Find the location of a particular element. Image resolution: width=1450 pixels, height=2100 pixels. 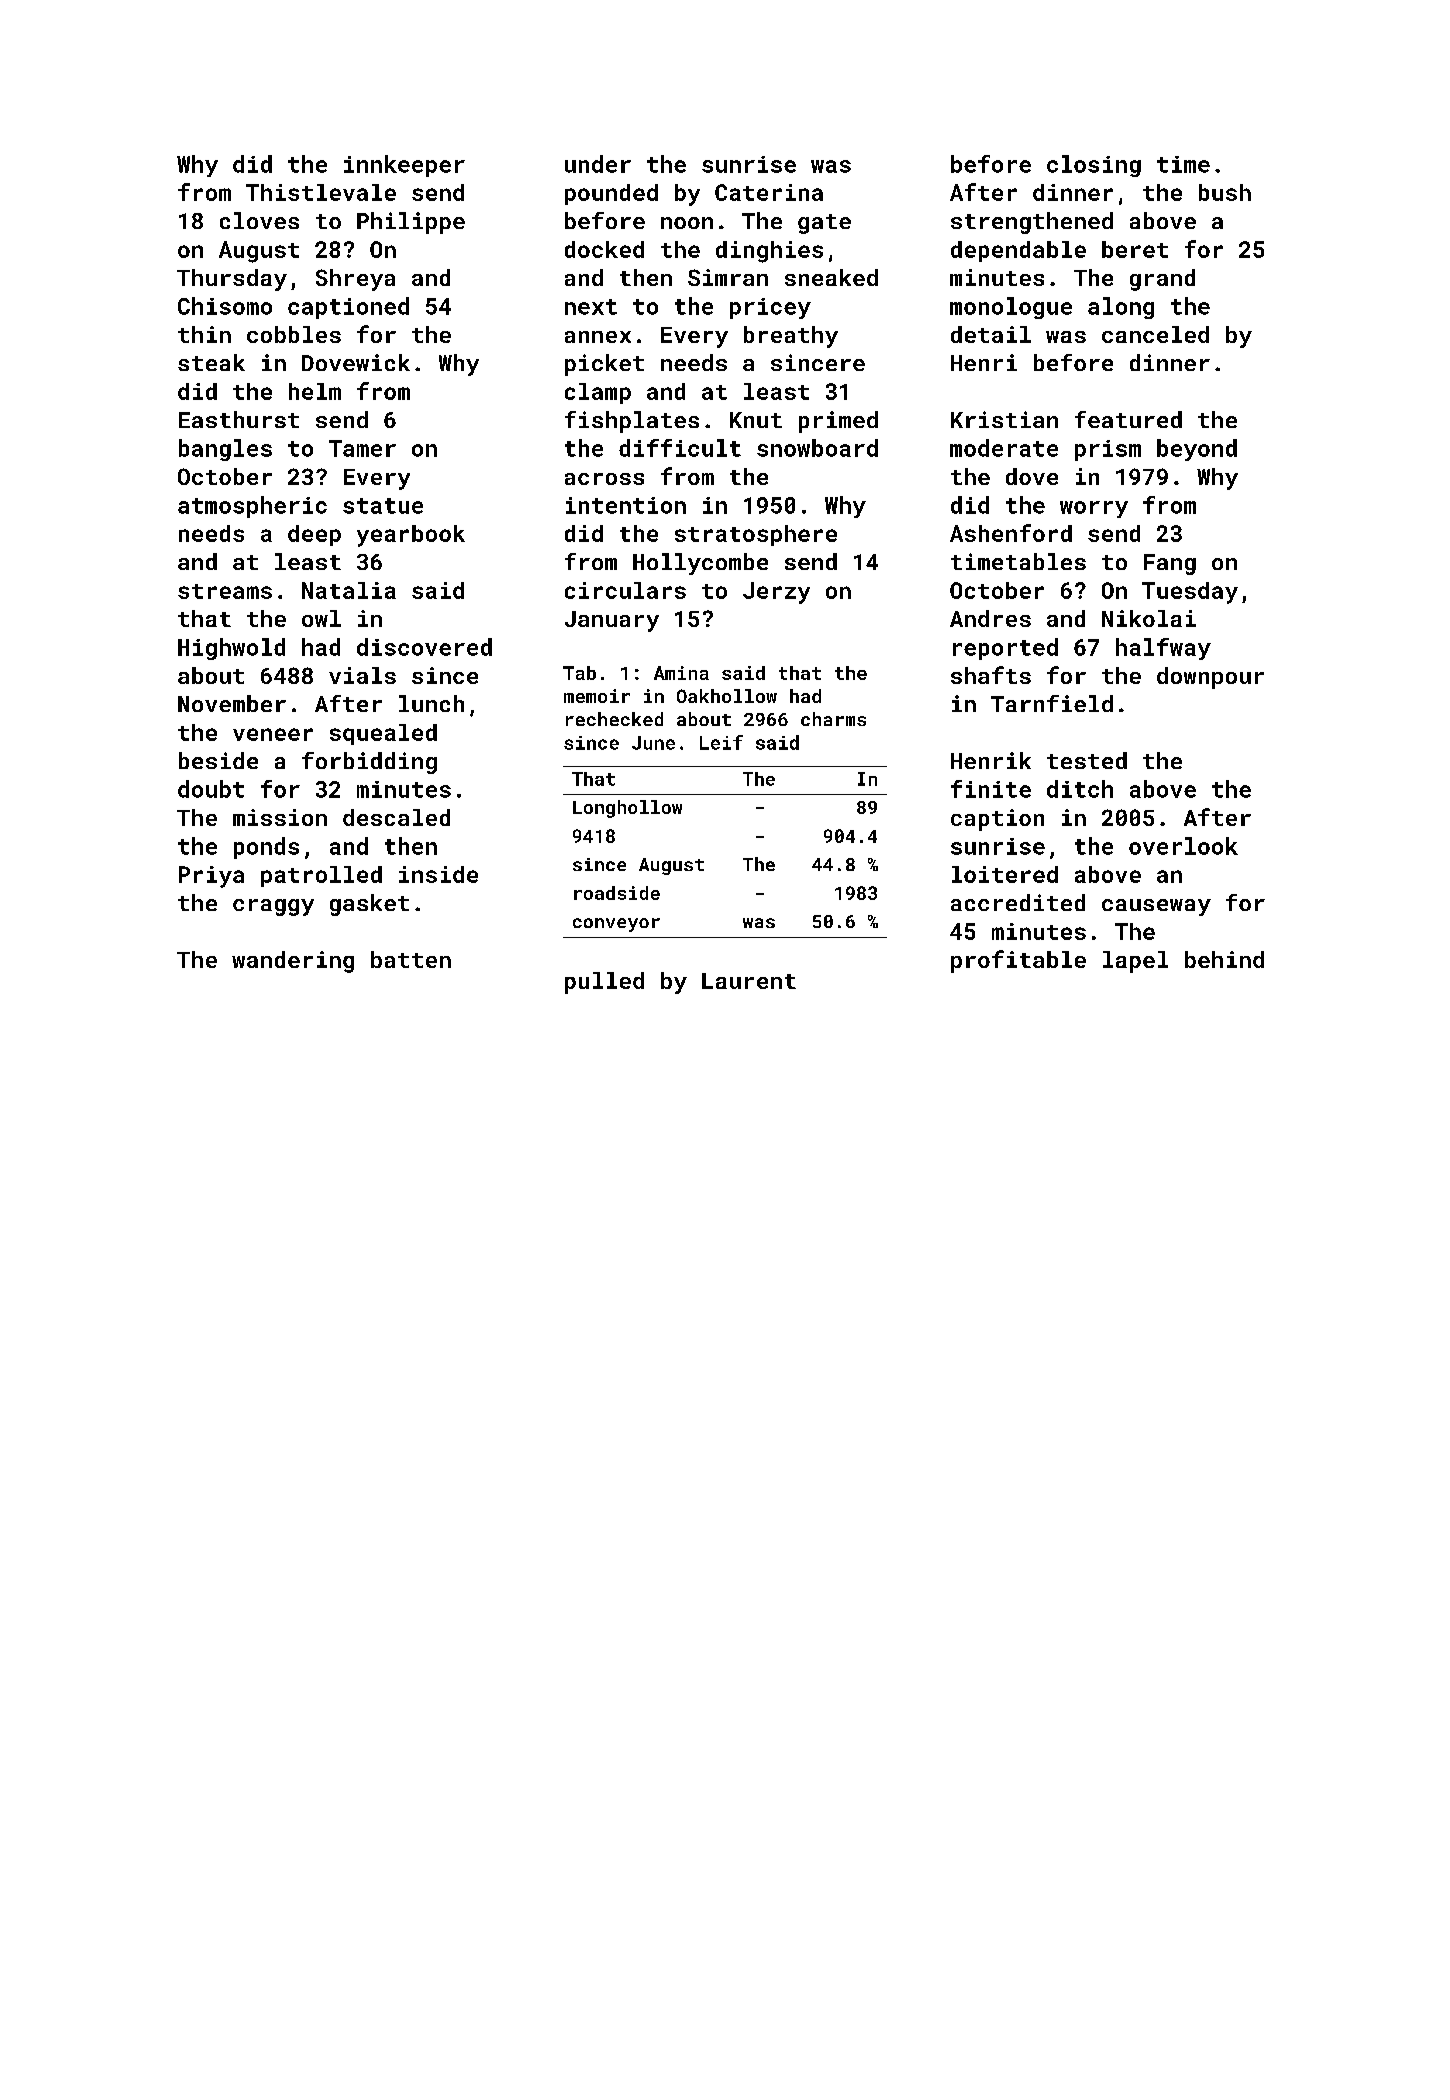

conveyor is located at coordinates (616, 925).
